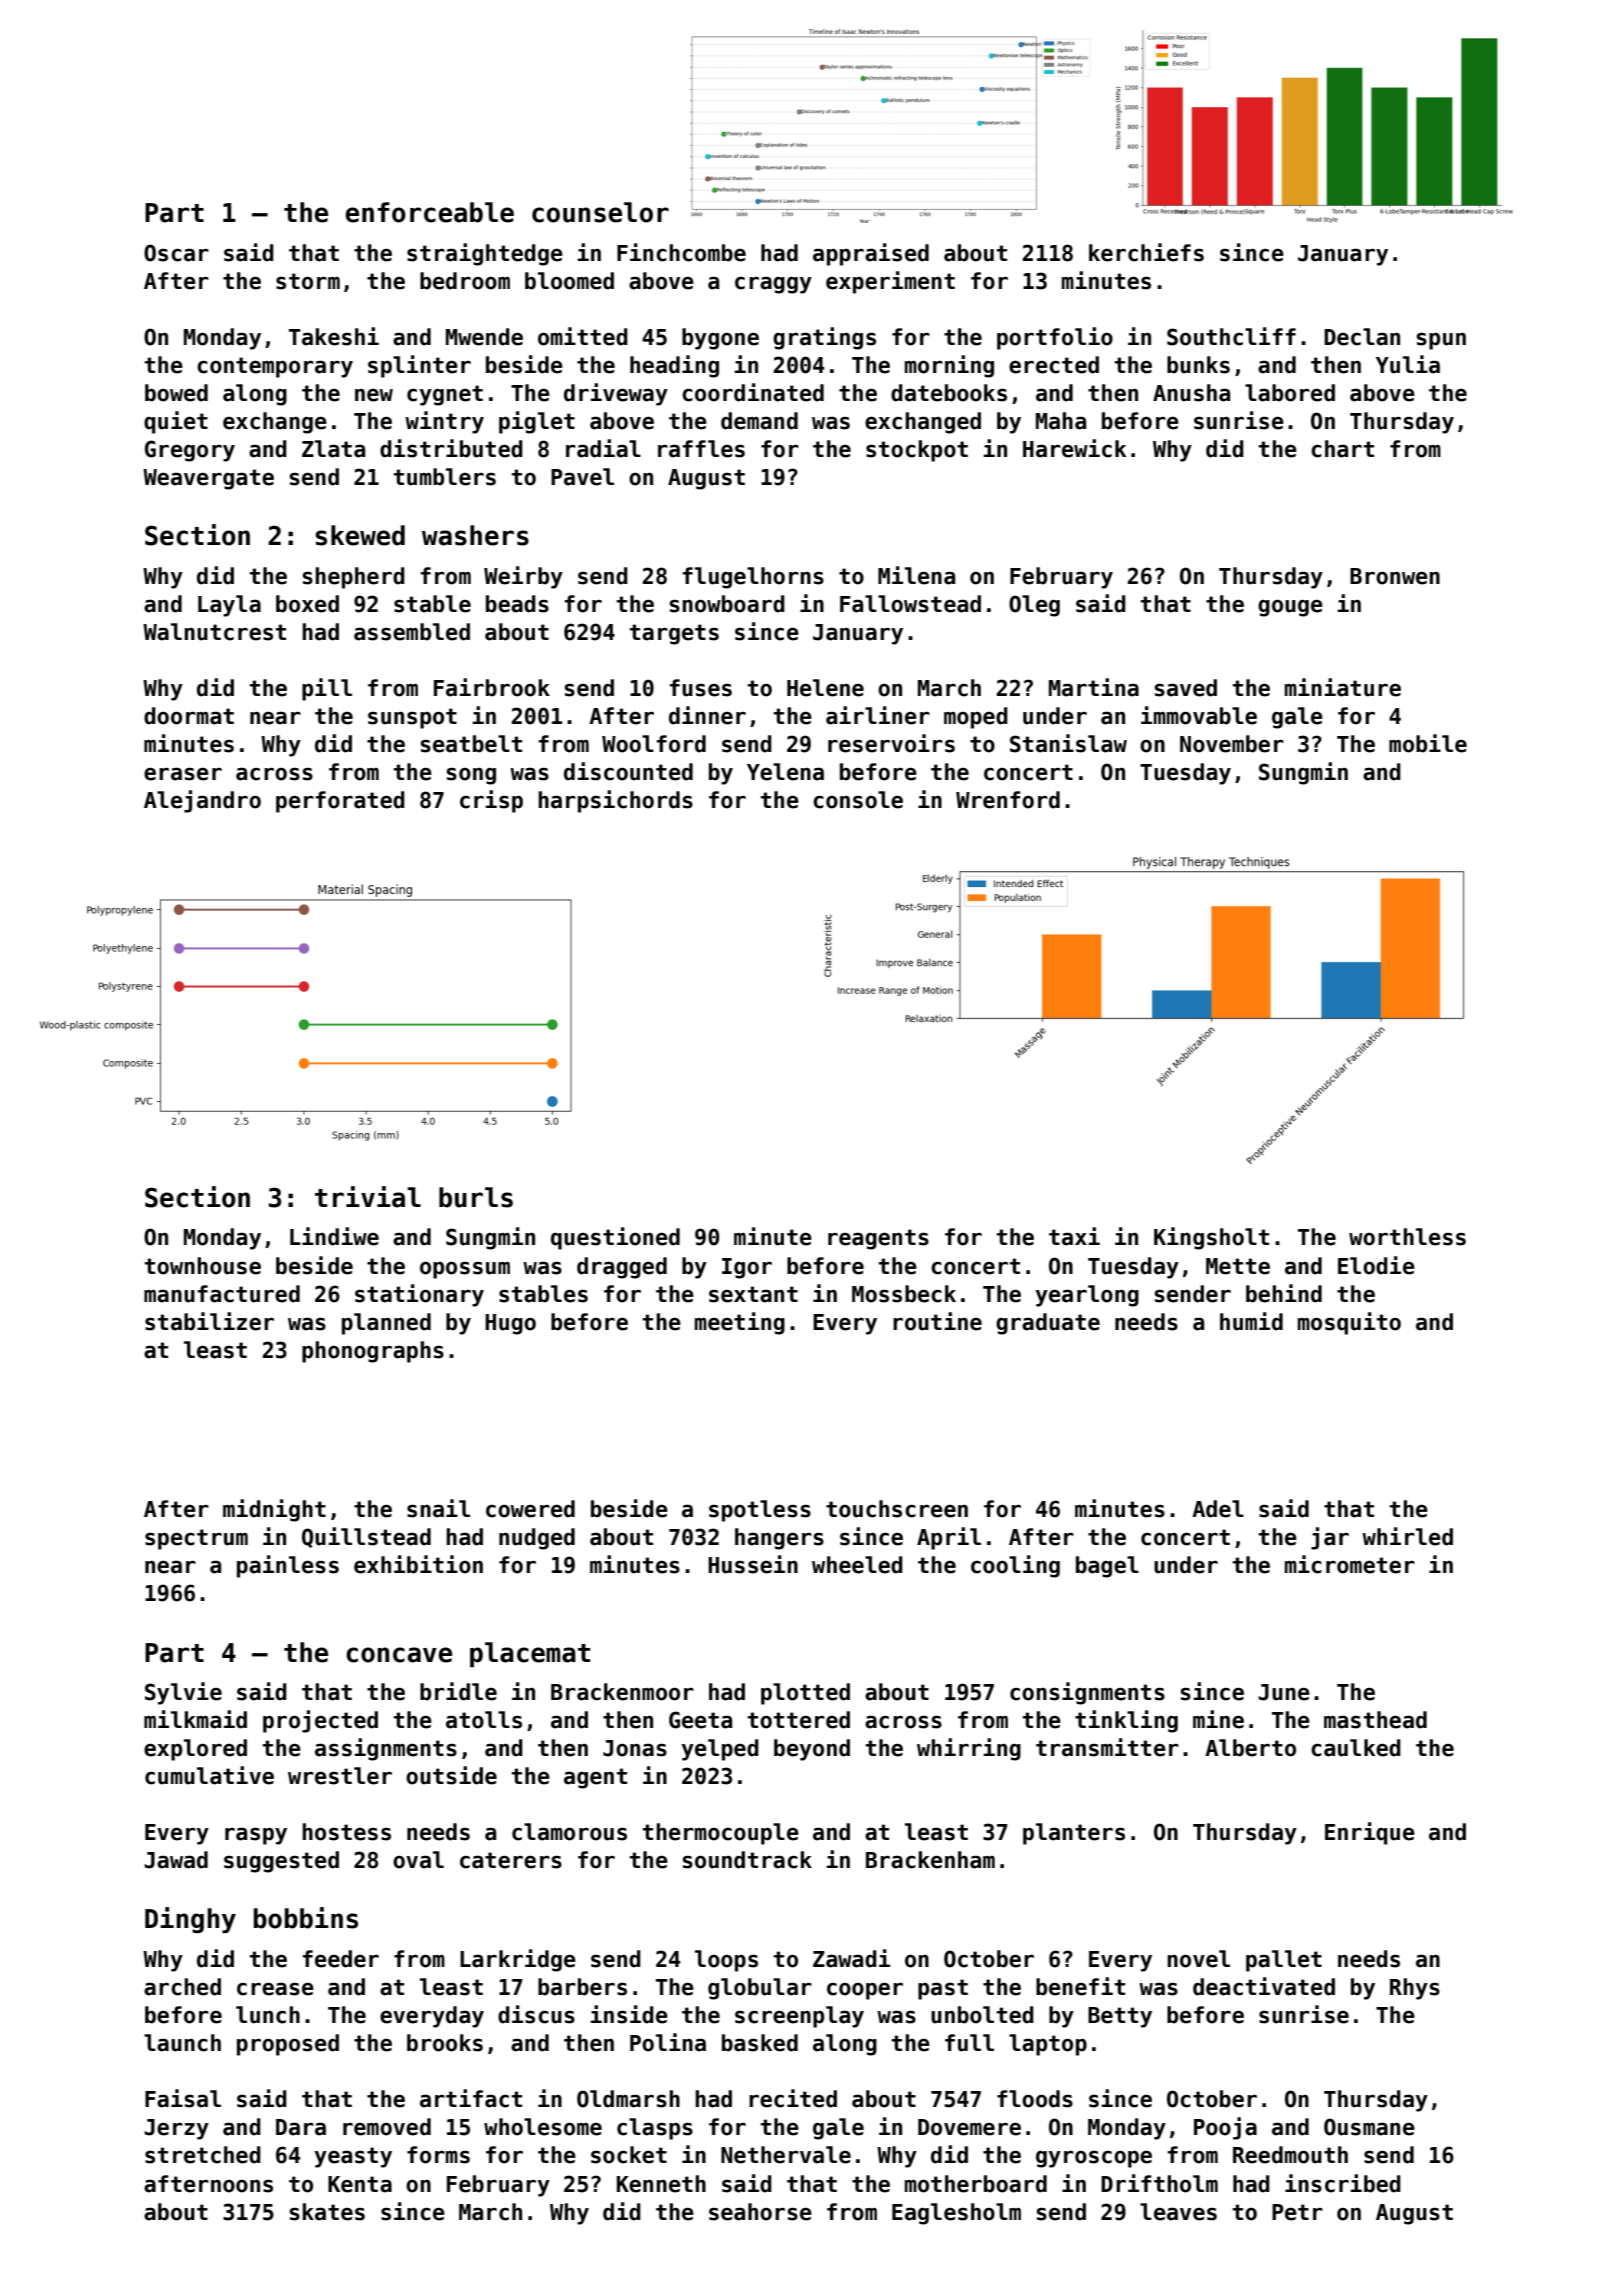 This screenshot has width=1620, height=2292. What do you see at coordinates (582, 1987) in the screenshot?
I see `barbers` at bounding box center [582, 1987].
